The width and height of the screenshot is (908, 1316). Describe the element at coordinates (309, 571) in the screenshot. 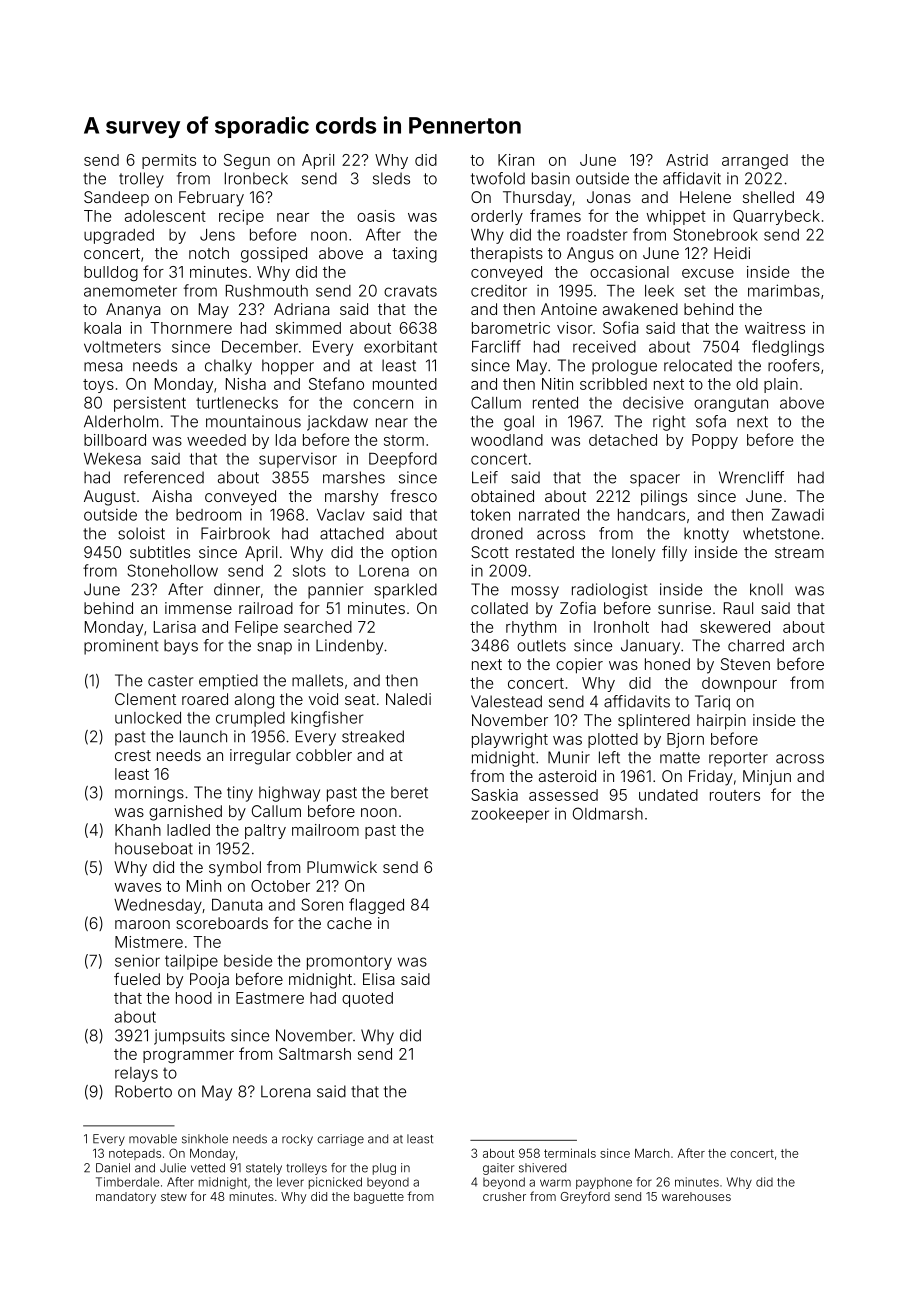

I see `slots` at that location.
